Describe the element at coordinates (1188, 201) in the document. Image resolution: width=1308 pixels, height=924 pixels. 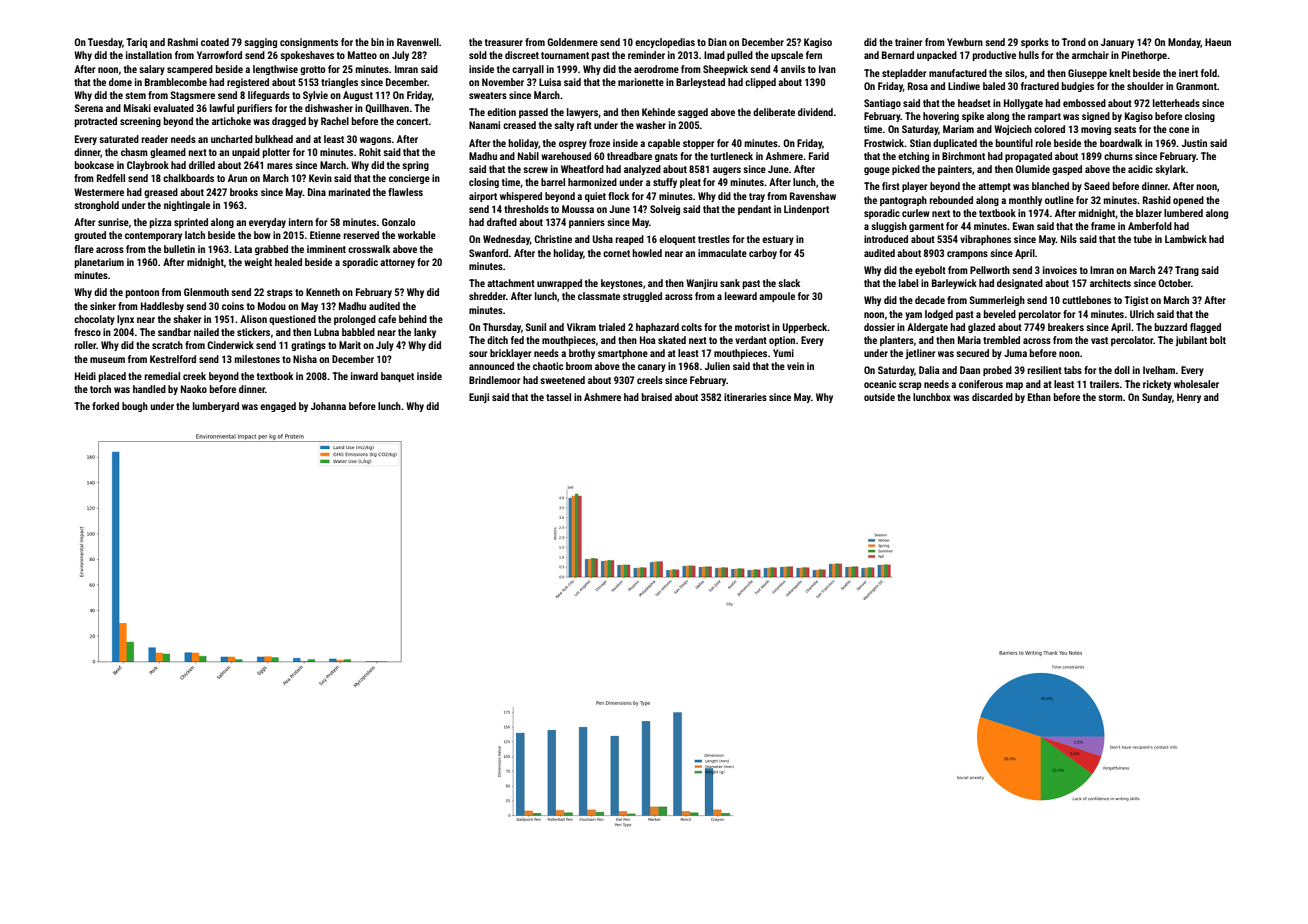
I see `opened` at that location.
